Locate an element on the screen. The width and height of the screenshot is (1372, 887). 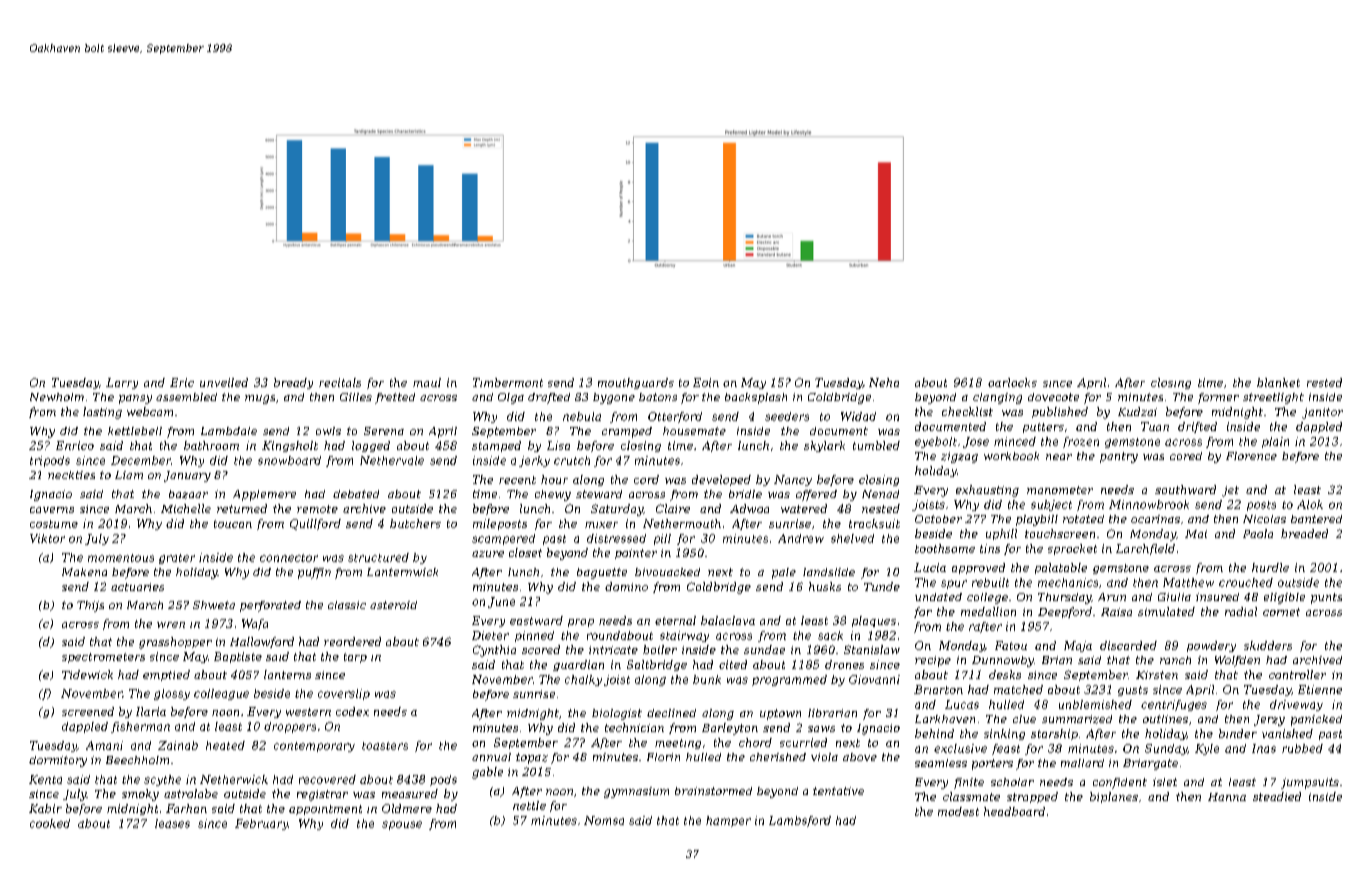
Gilles is located at coordinates (356, 397).
